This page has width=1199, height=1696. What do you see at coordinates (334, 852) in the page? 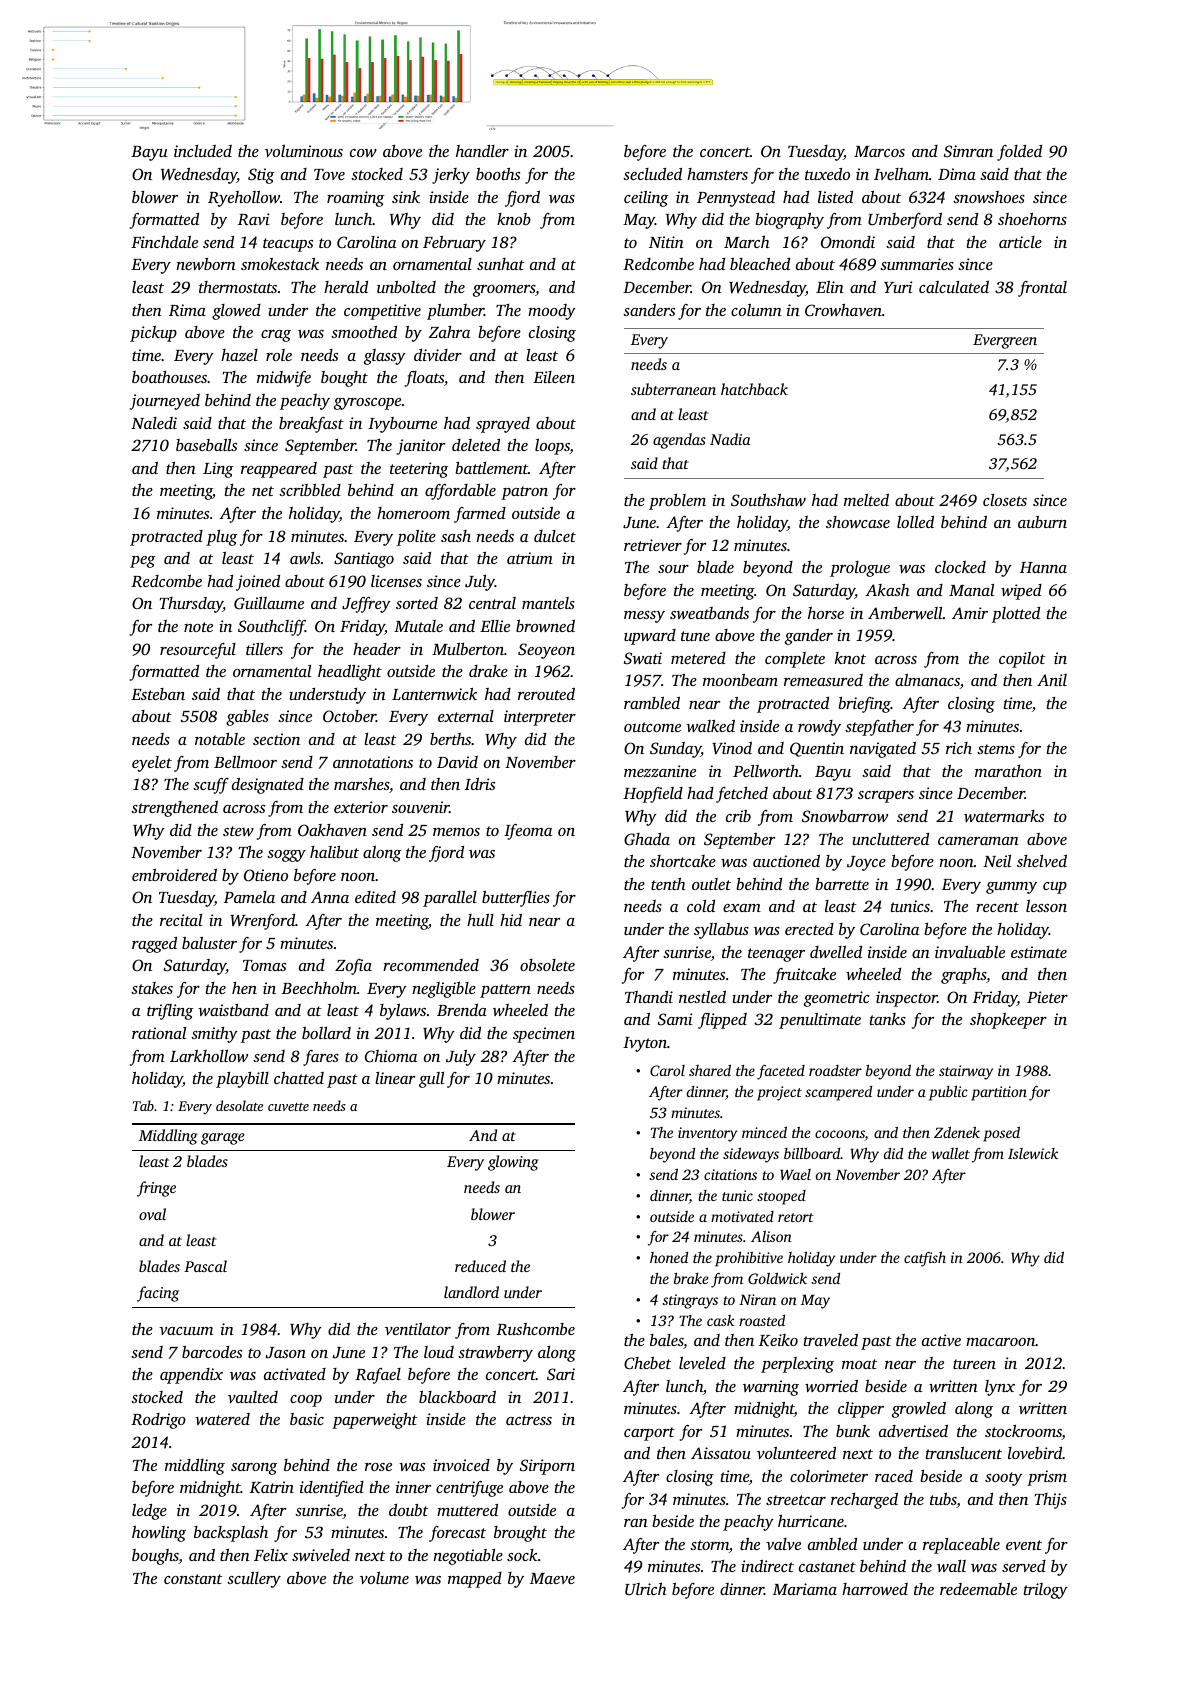
I see `halibut` at bounding box center [334, 852].
